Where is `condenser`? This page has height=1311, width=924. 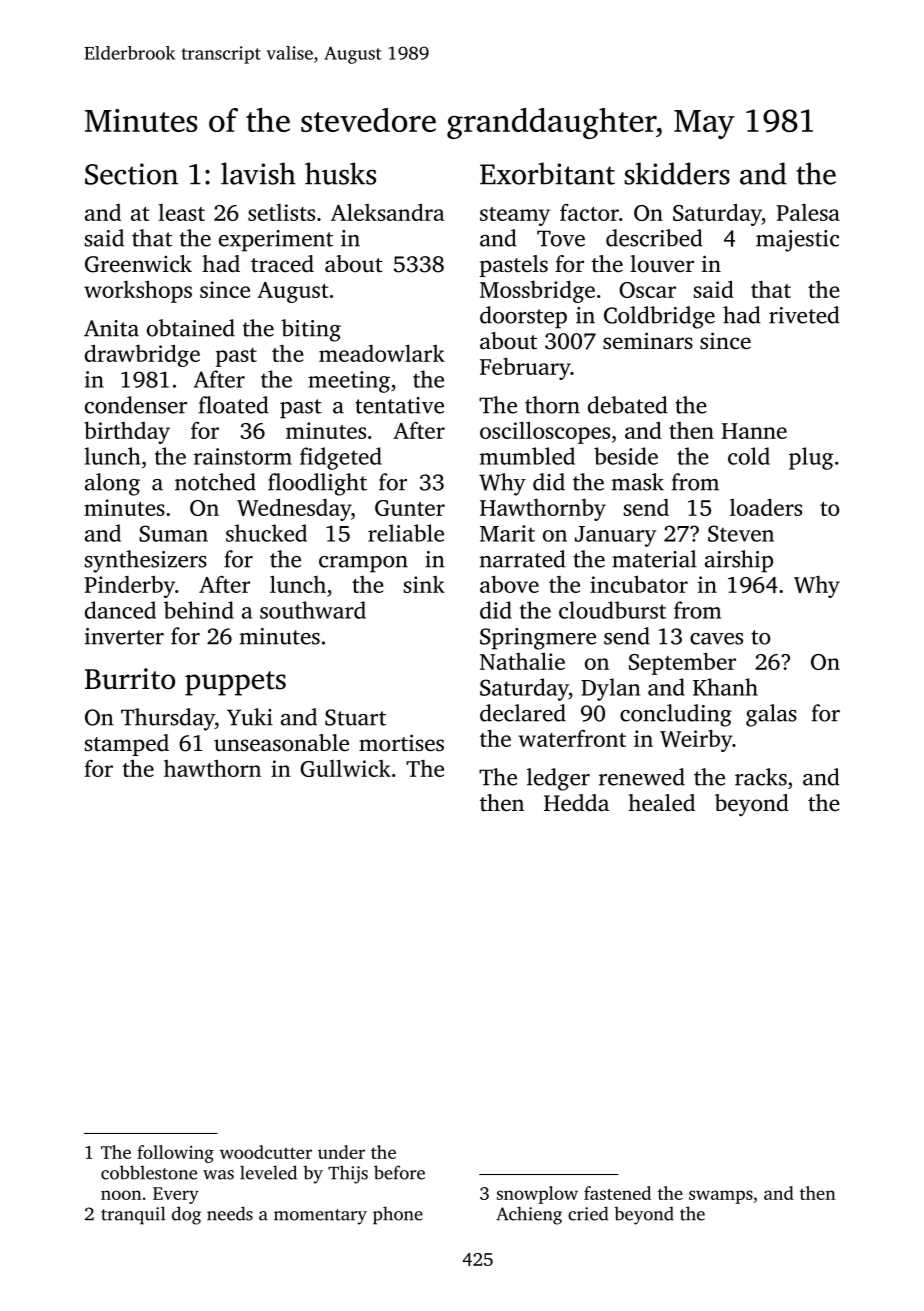 condenser is located at coordinates (136, 405).
